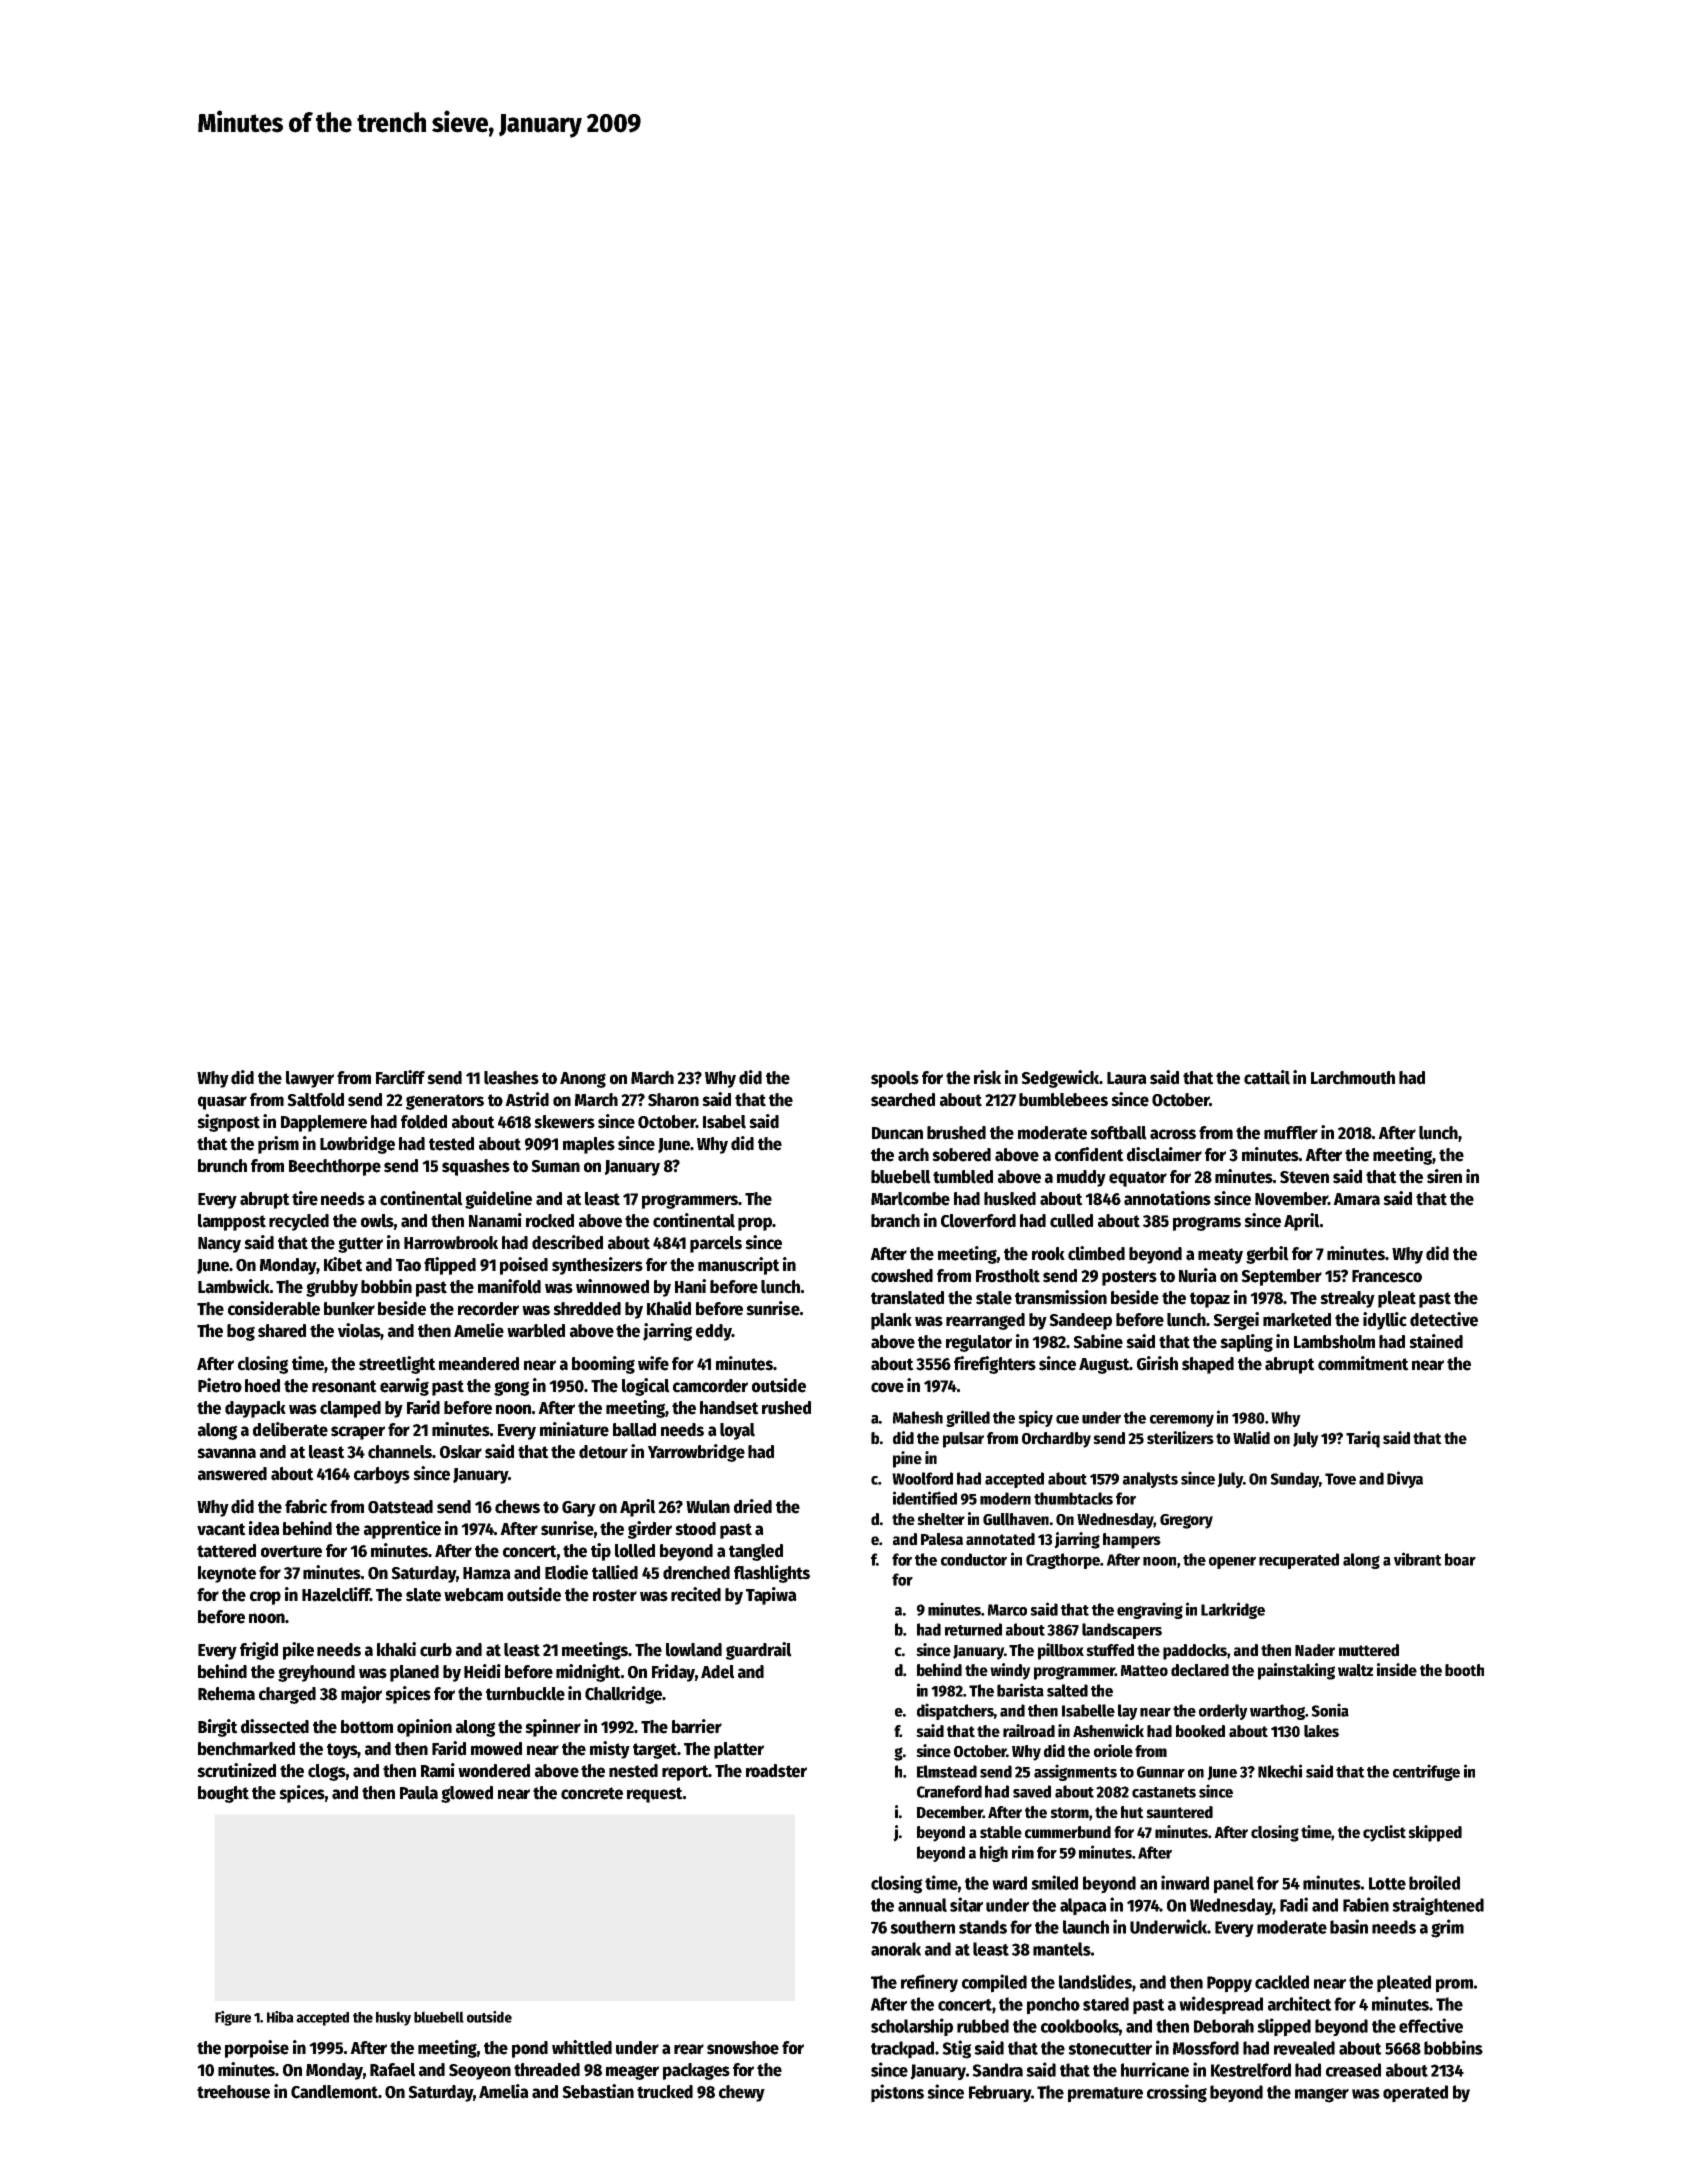  What do you see at coordinates (1356, 1199) in the screenshot?
I see `Amara` at bounding box center [1356, 1199].
